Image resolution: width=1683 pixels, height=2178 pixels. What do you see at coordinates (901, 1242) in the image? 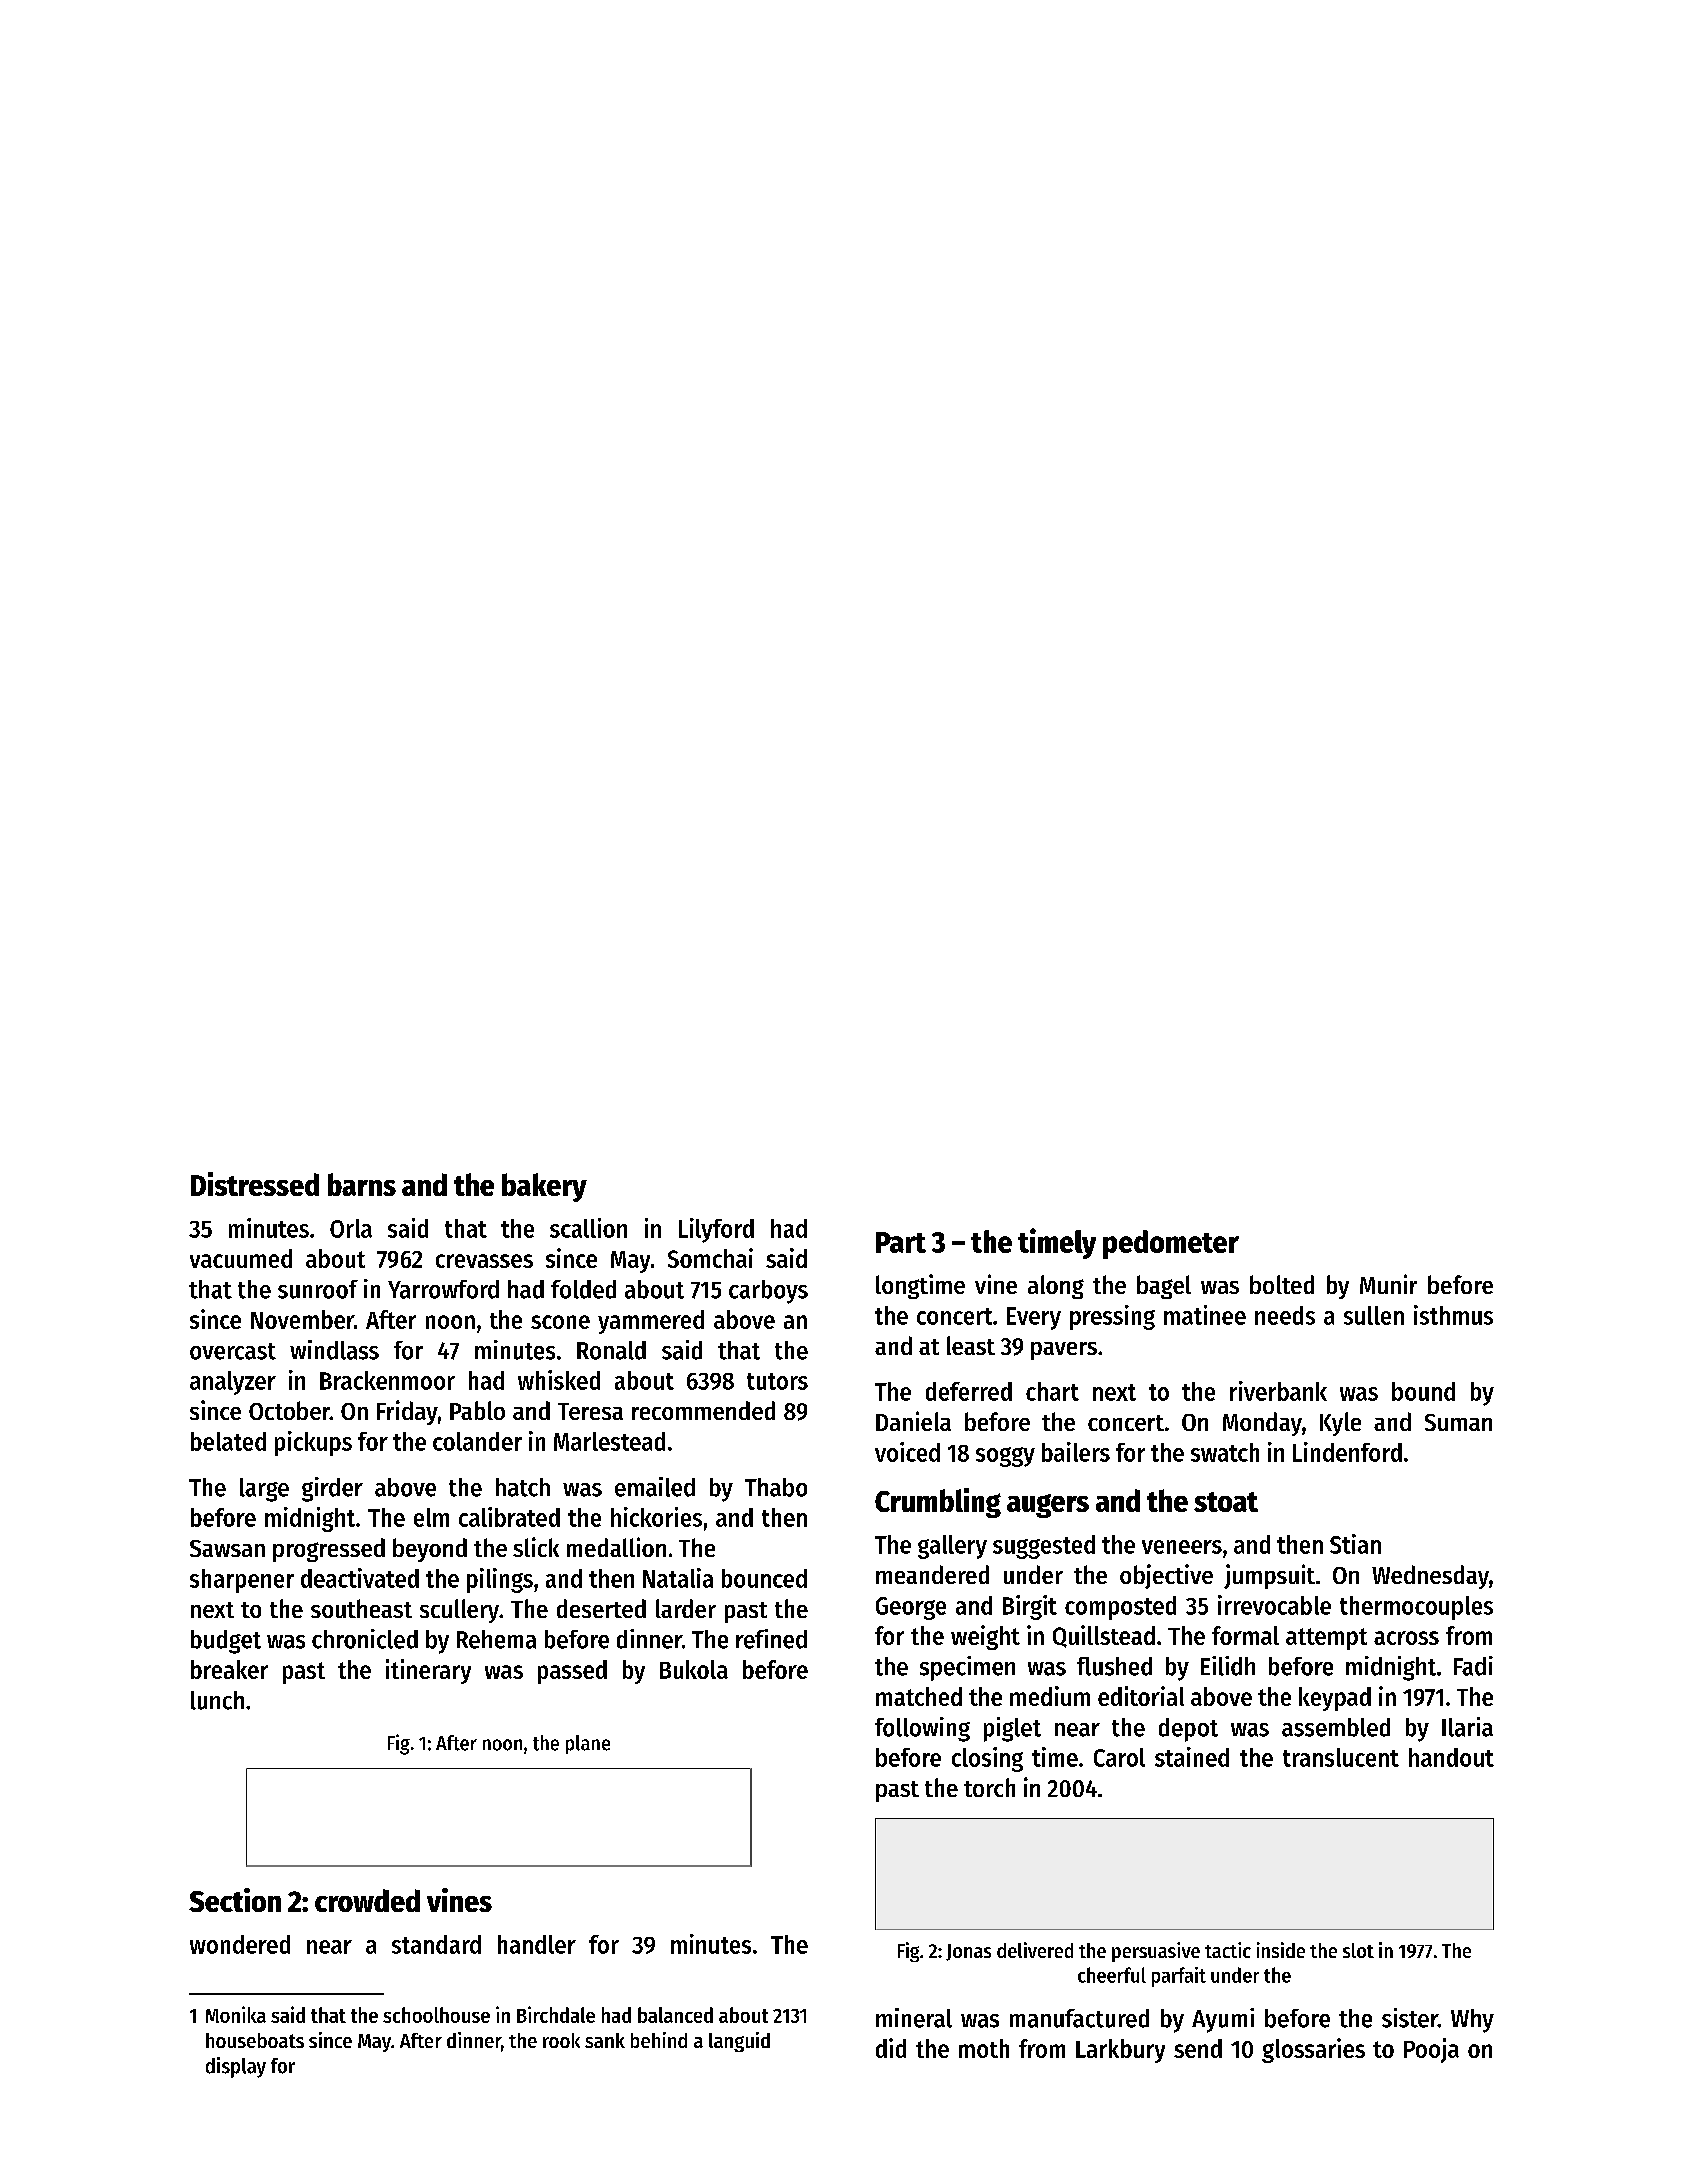
I see `Part` at bounding box center [901, 1242].
